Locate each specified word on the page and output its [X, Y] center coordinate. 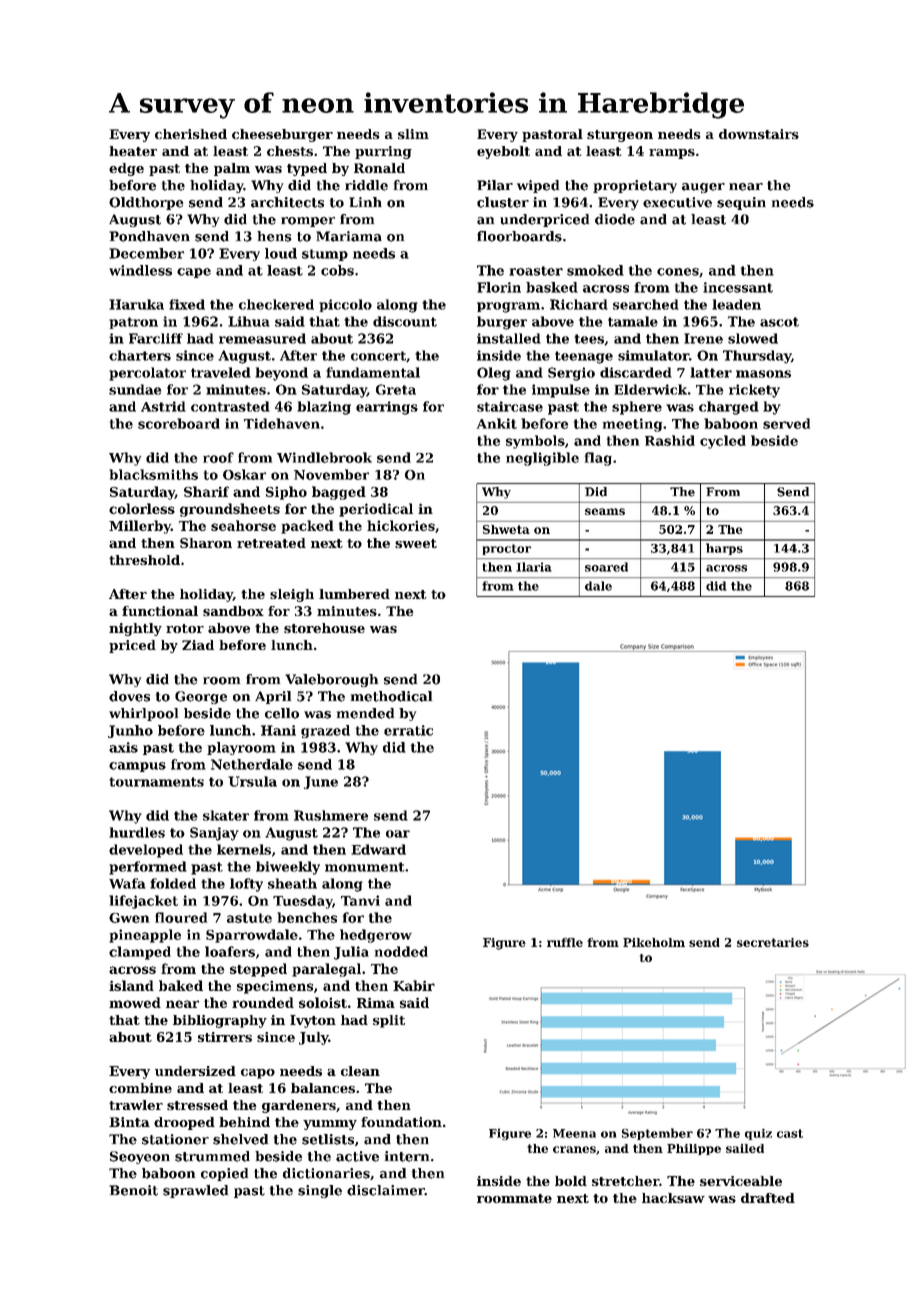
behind [244, 1122]
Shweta [506, 529]
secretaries [773, 942]
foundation [401, 1122]
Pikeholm [654, 942]
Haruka [136, 304]
